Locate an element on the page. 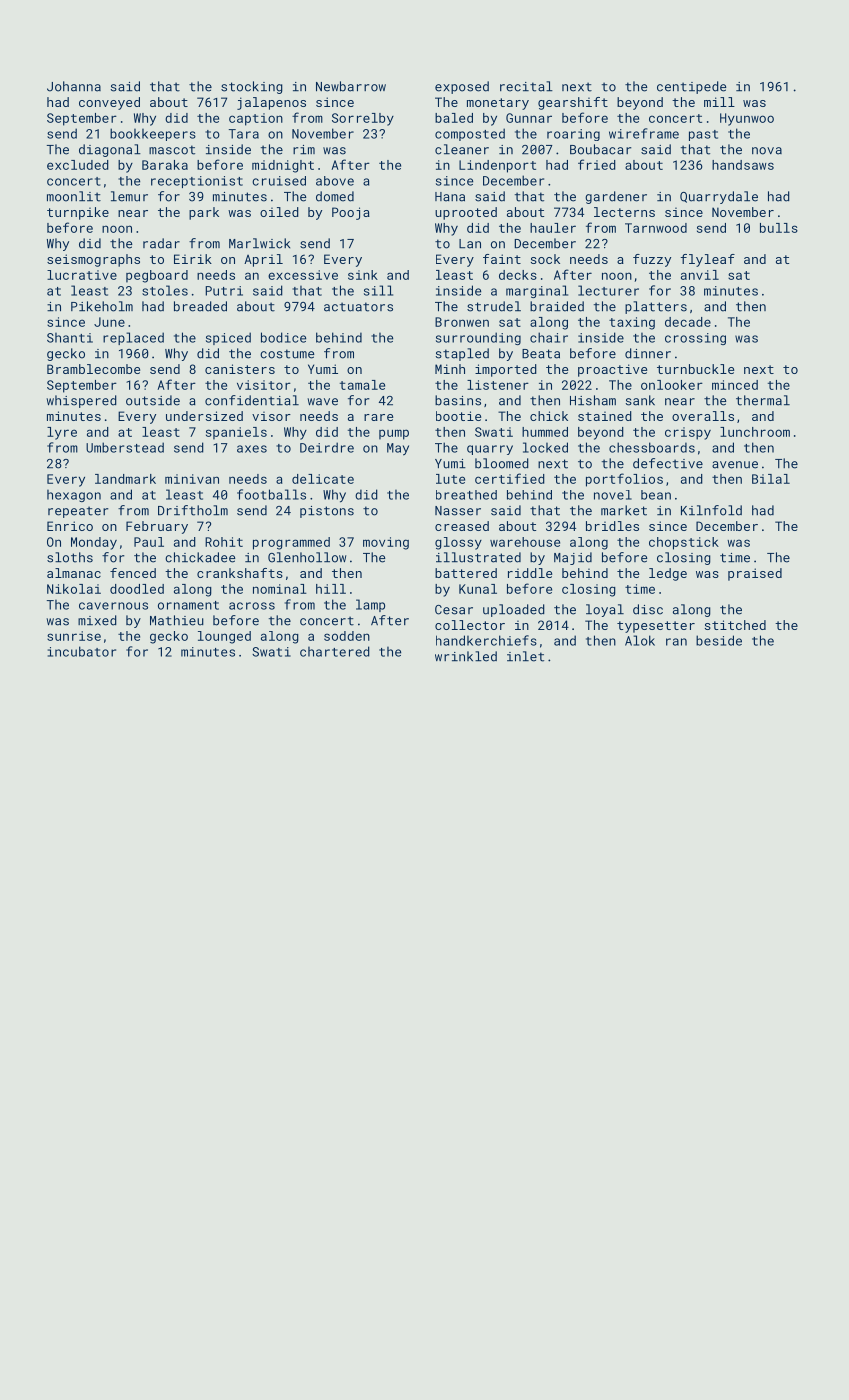  incubator is located at coordinates (82, 651).
